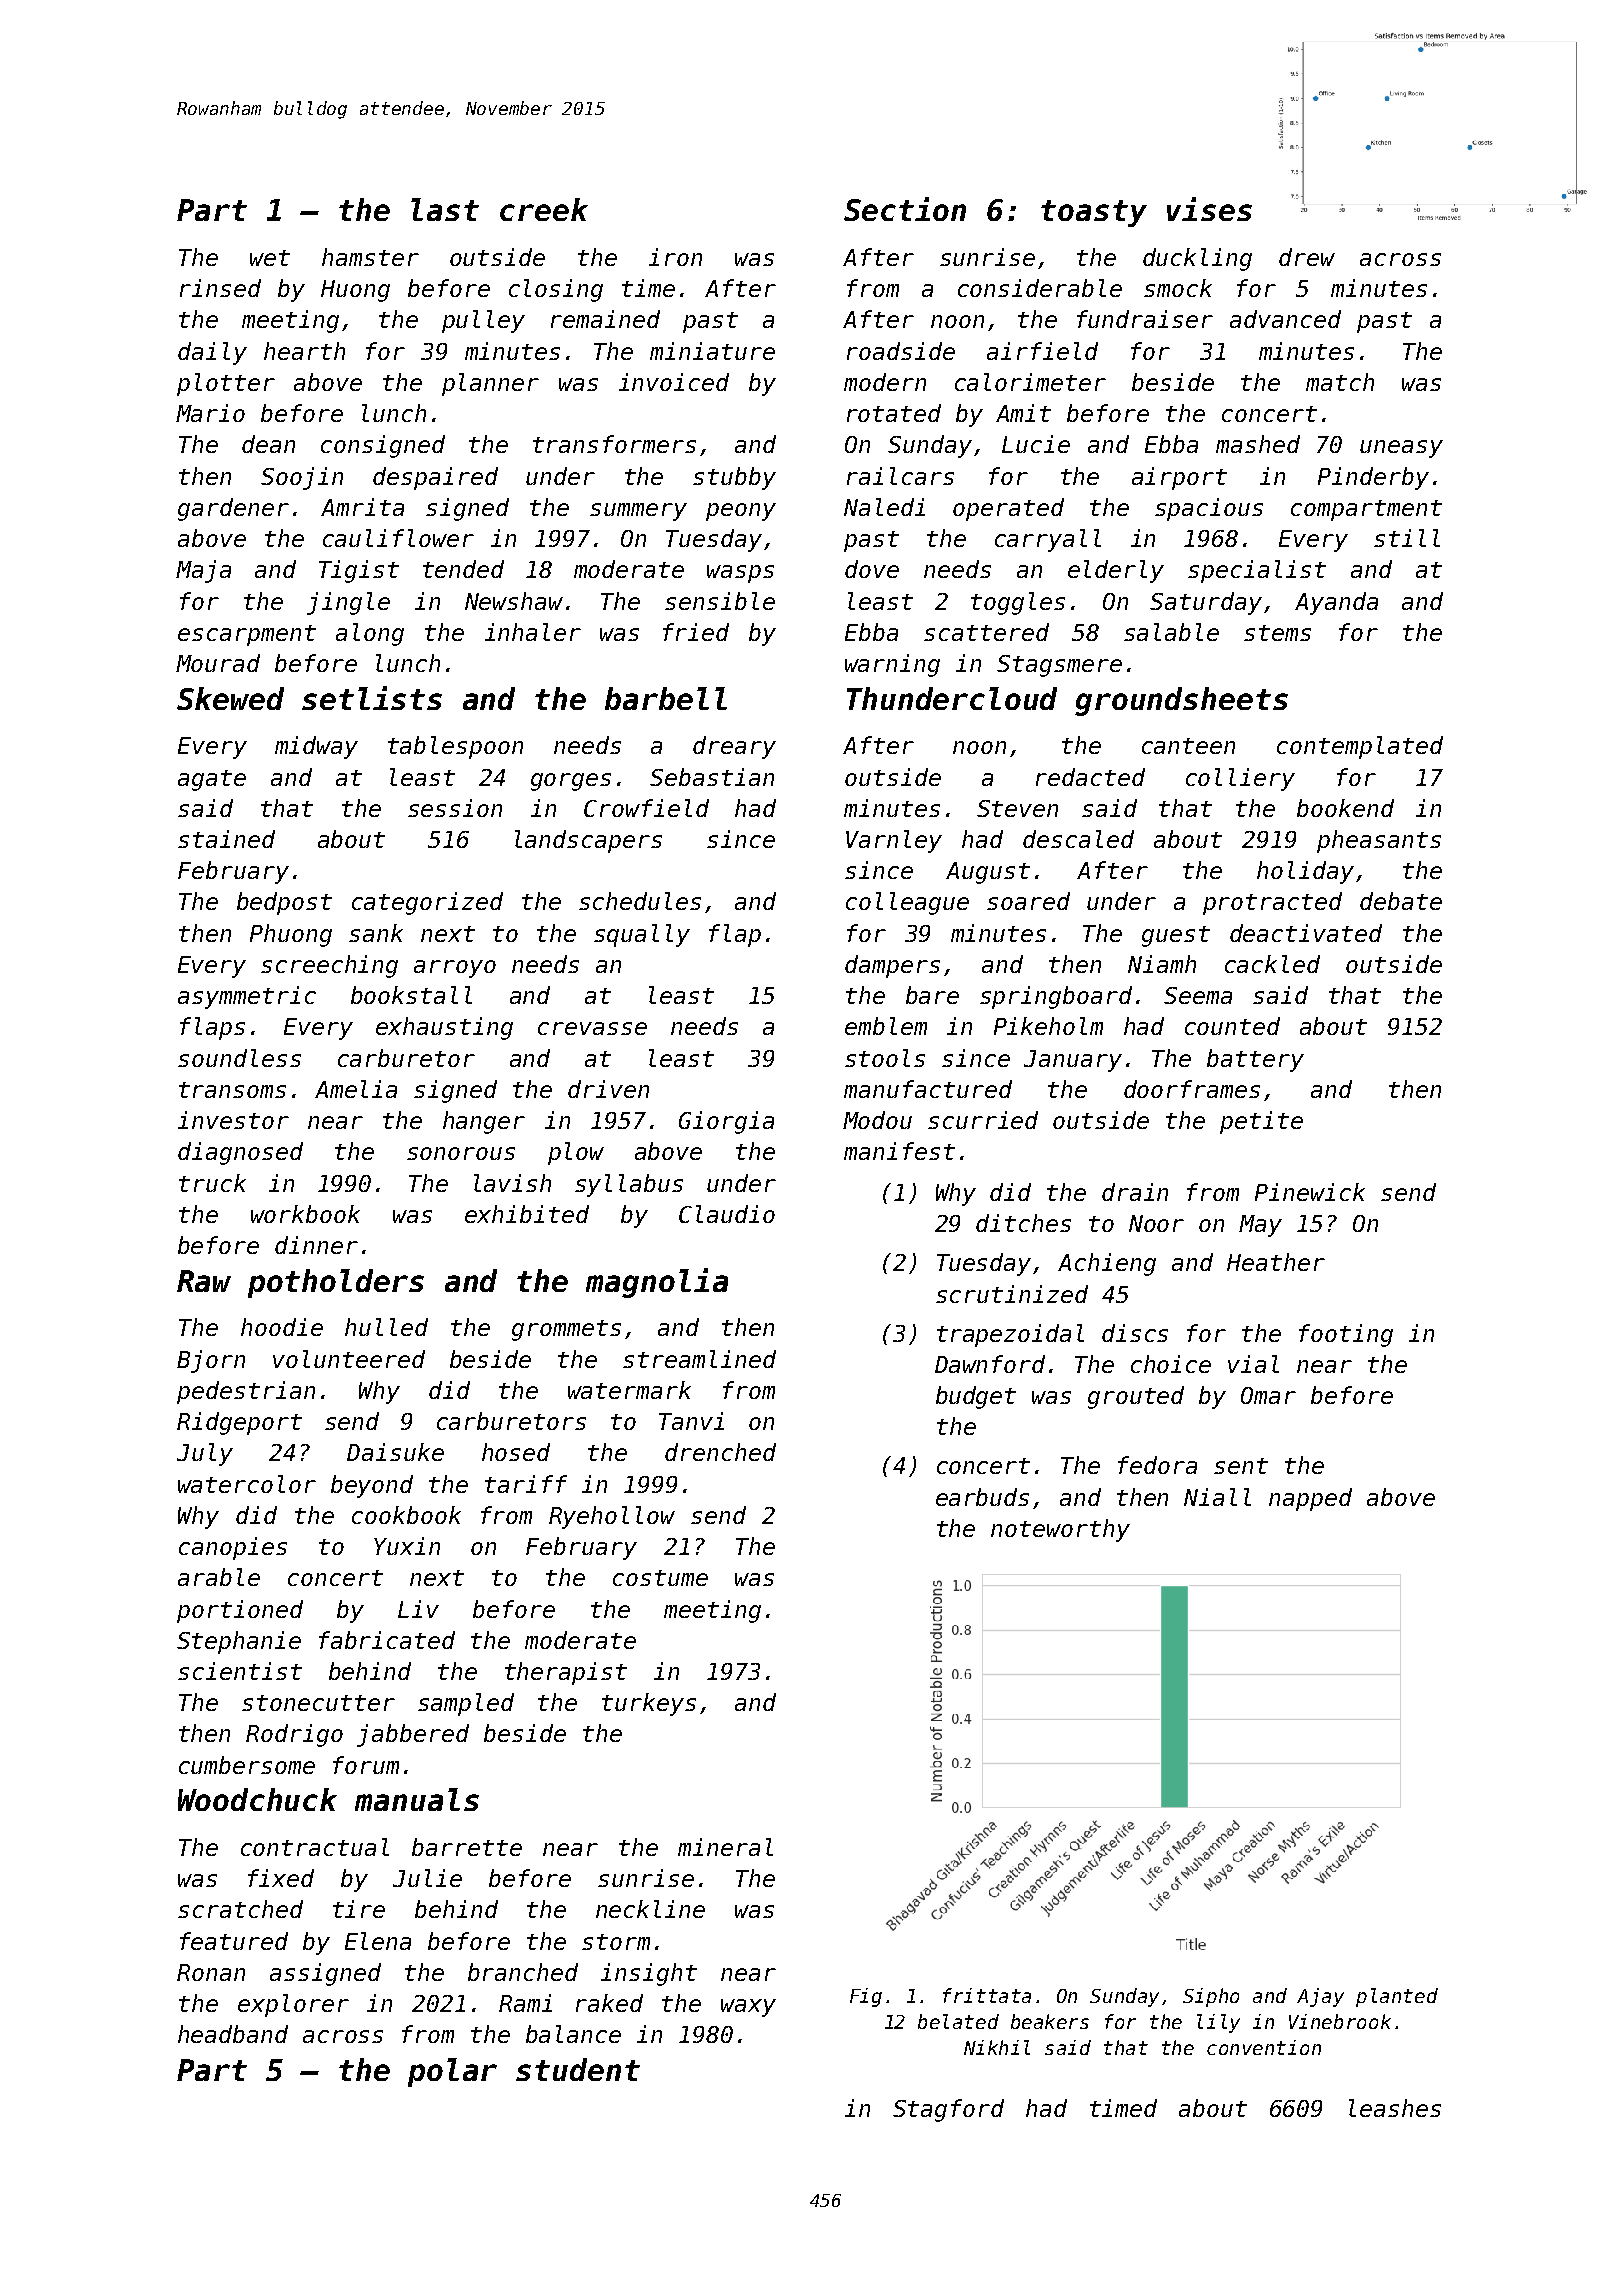  What do you see at coordinates (406, 1515) in the image?
I see `cookbook` at bounding box center [406, 1515].
